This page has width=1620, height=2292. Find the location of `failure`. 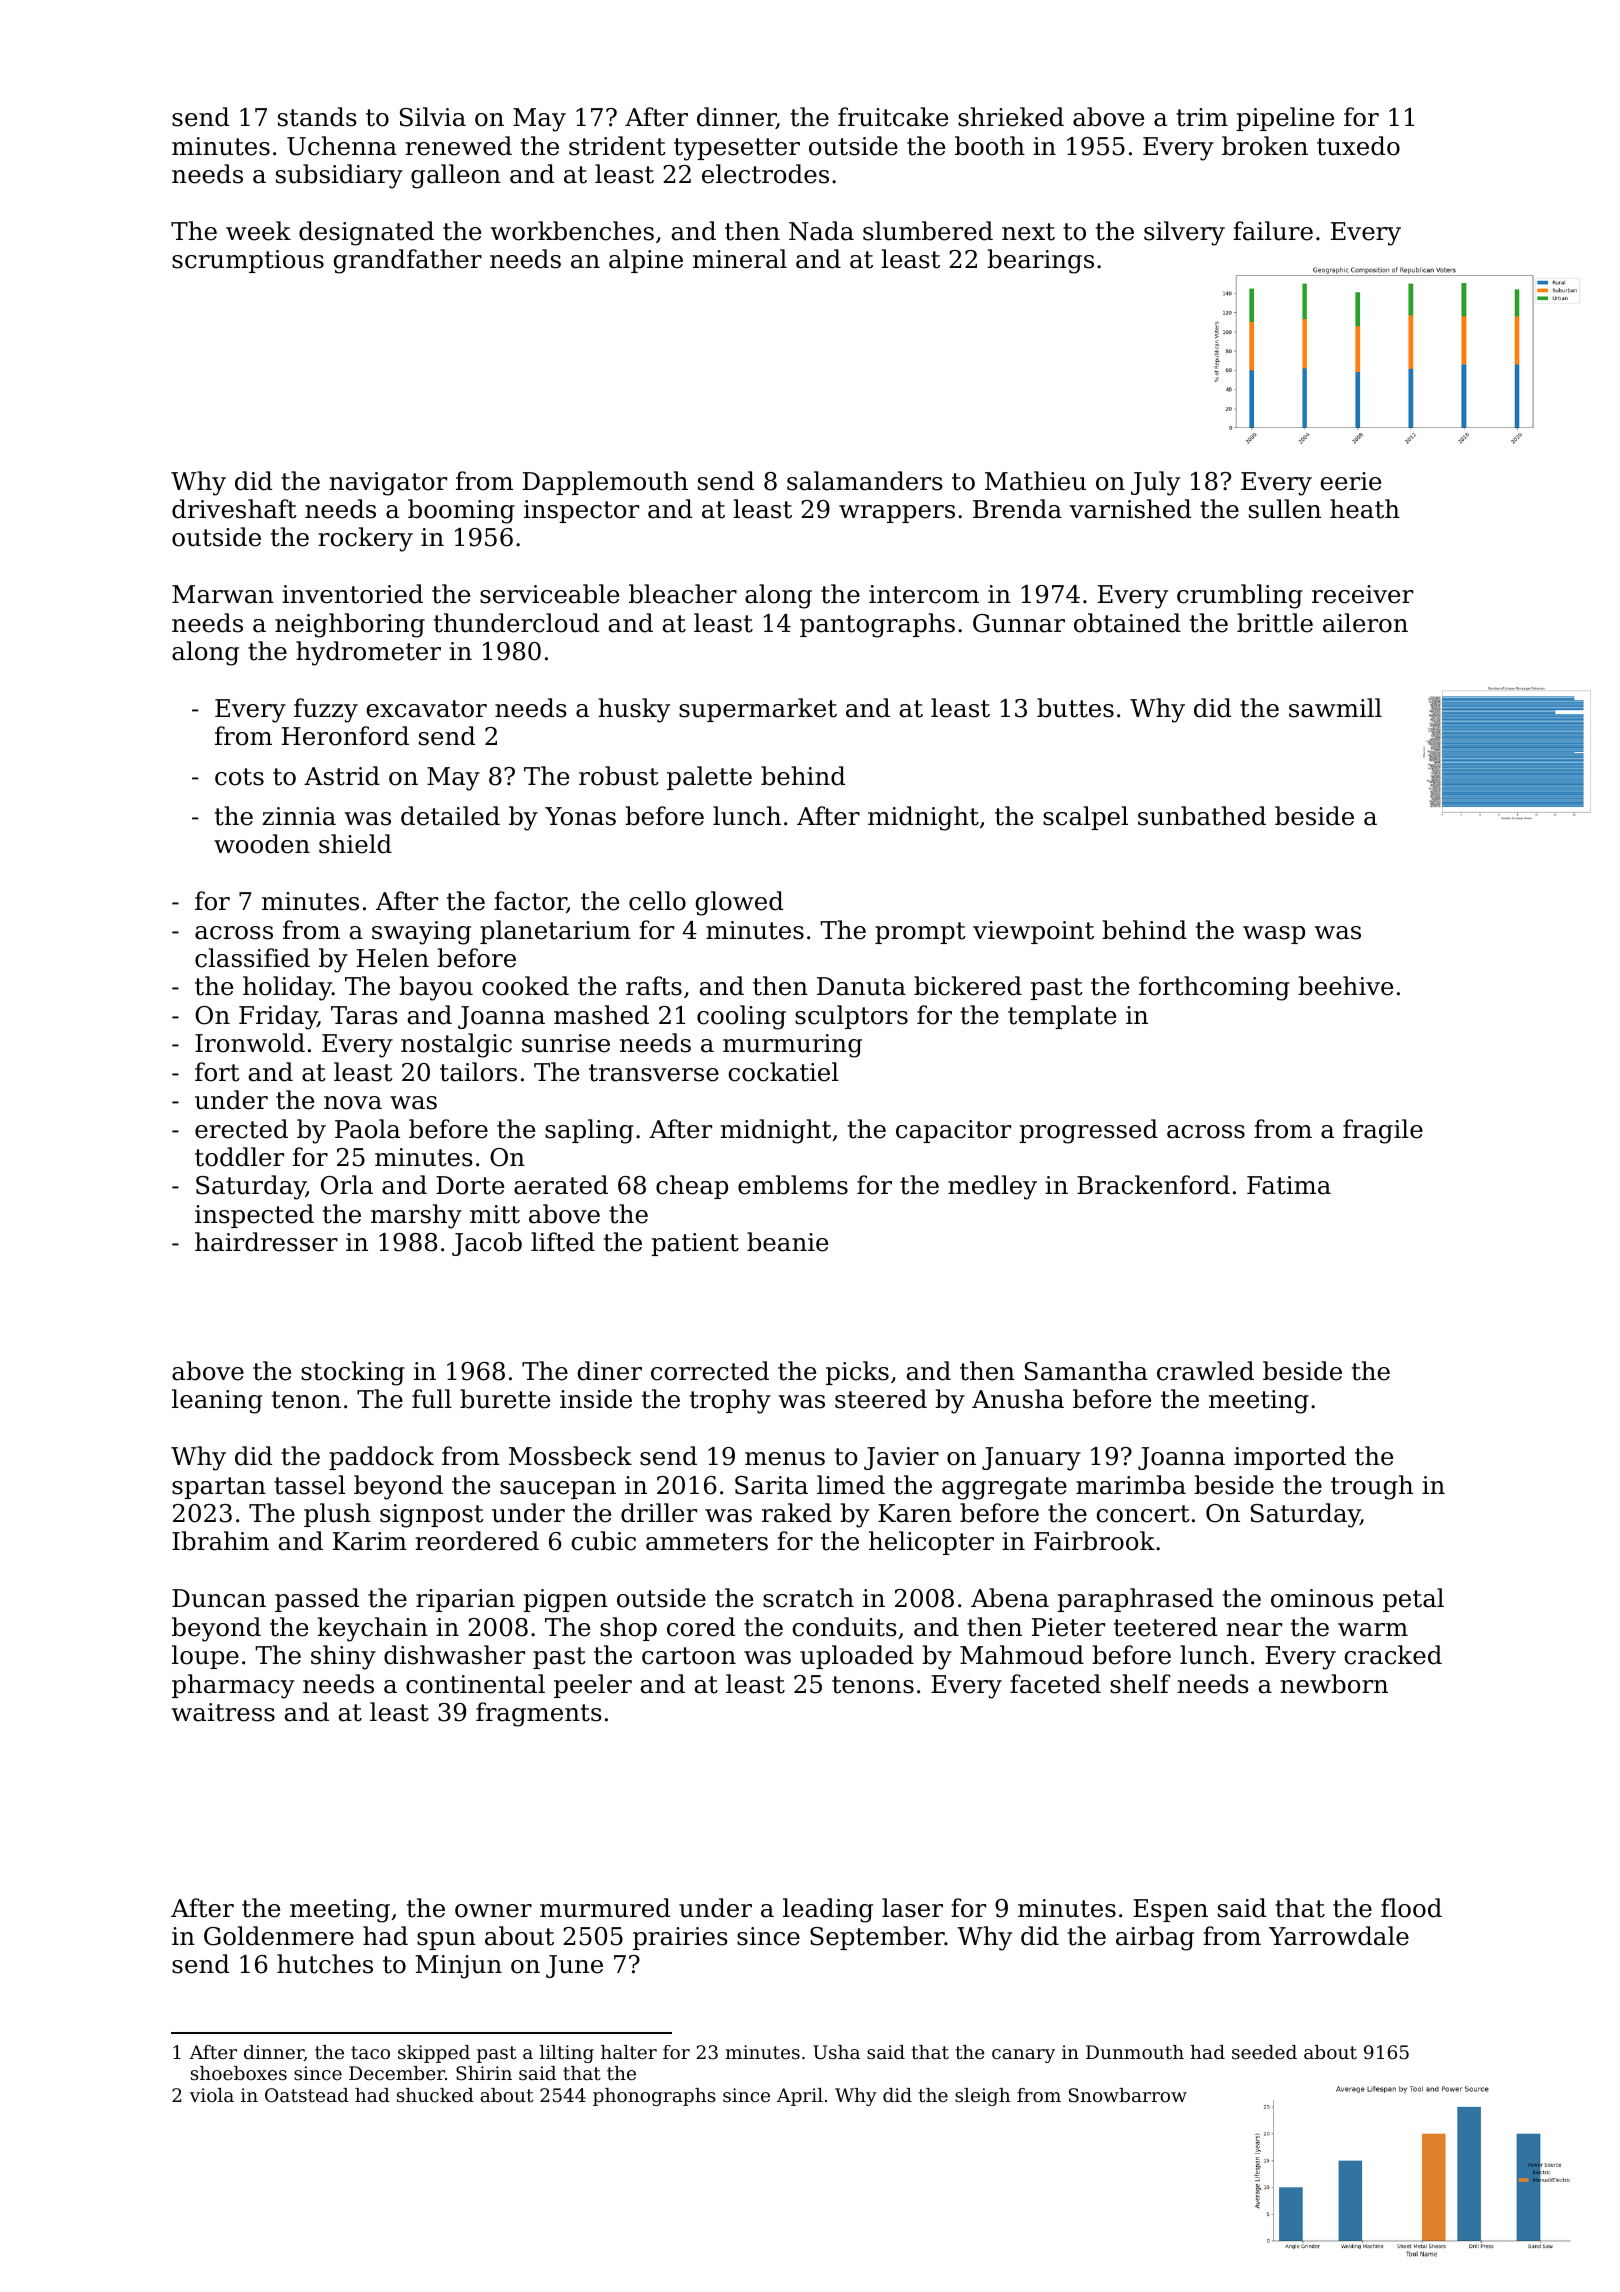

failure is located at coordinates (1273, 231).
